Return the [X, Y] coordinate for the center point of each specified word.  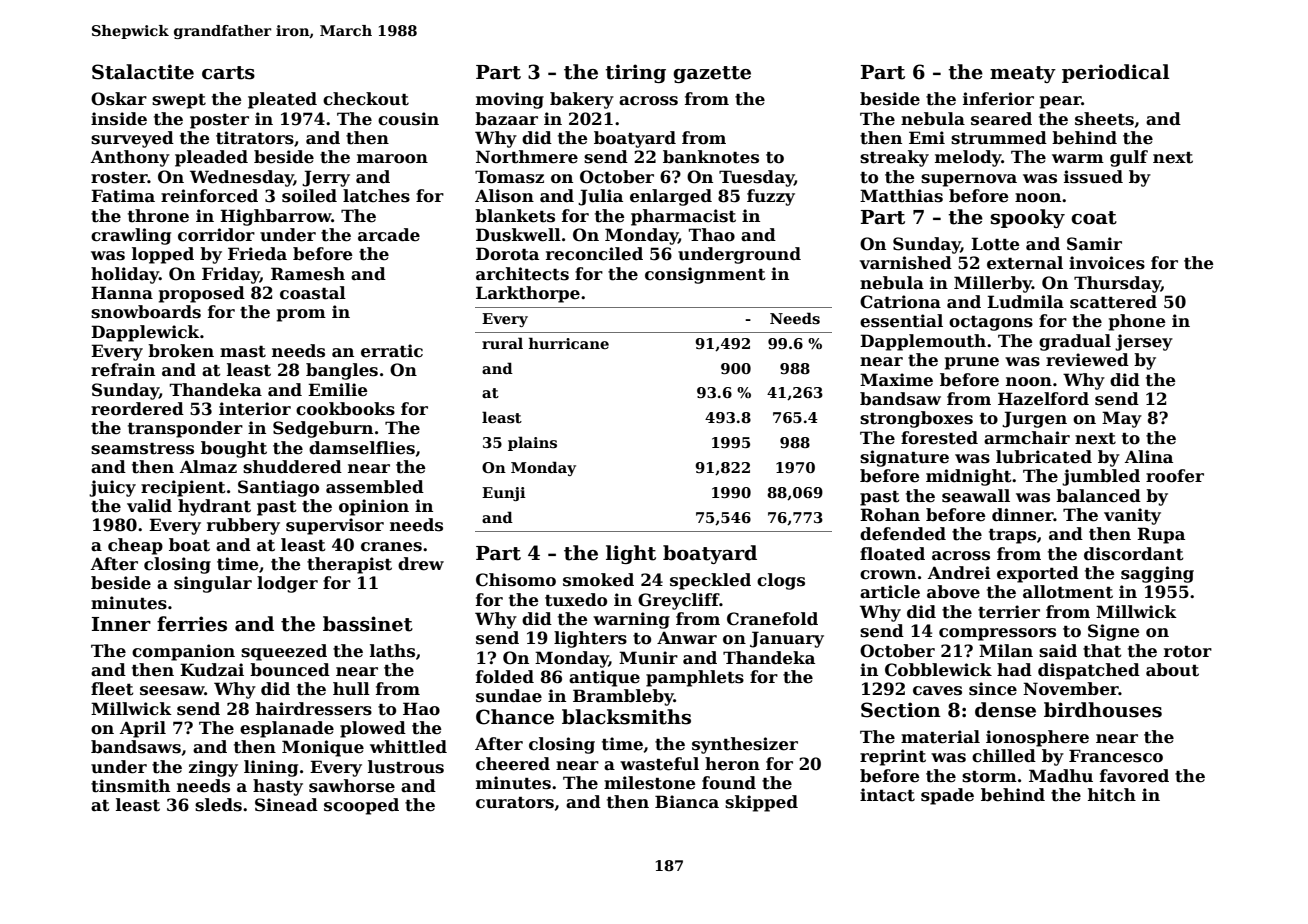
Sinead [286, 805]
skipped [761, 803]
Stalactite [143, 72]
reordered [137, 409]
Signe [1114, 632]
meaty [1023, 74]
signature [904, 458]
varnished [906, 263]
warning [631, 620]
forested [939, 438]
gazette [712, 74]
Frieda [257, 254]
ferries [192, 624]
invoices [1107, 263]
